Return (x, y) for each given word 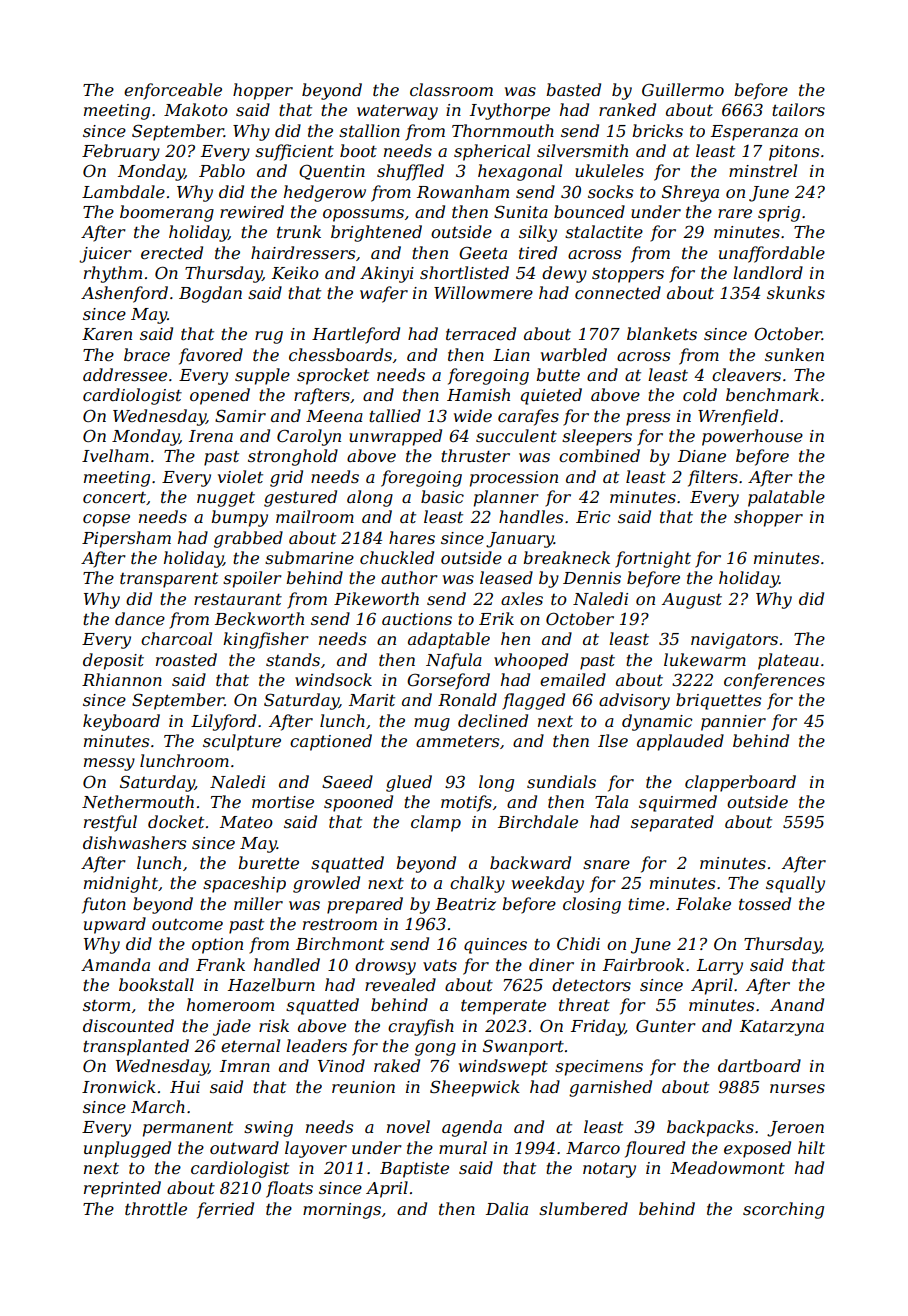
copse (106, 520)
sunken (794, 354)
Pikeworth (376, 598)
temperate (503, 1007)
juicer (105, 255)
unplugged (127, 1149)
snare (606, 864)
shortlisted (464, 272)
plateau (788, 661)
